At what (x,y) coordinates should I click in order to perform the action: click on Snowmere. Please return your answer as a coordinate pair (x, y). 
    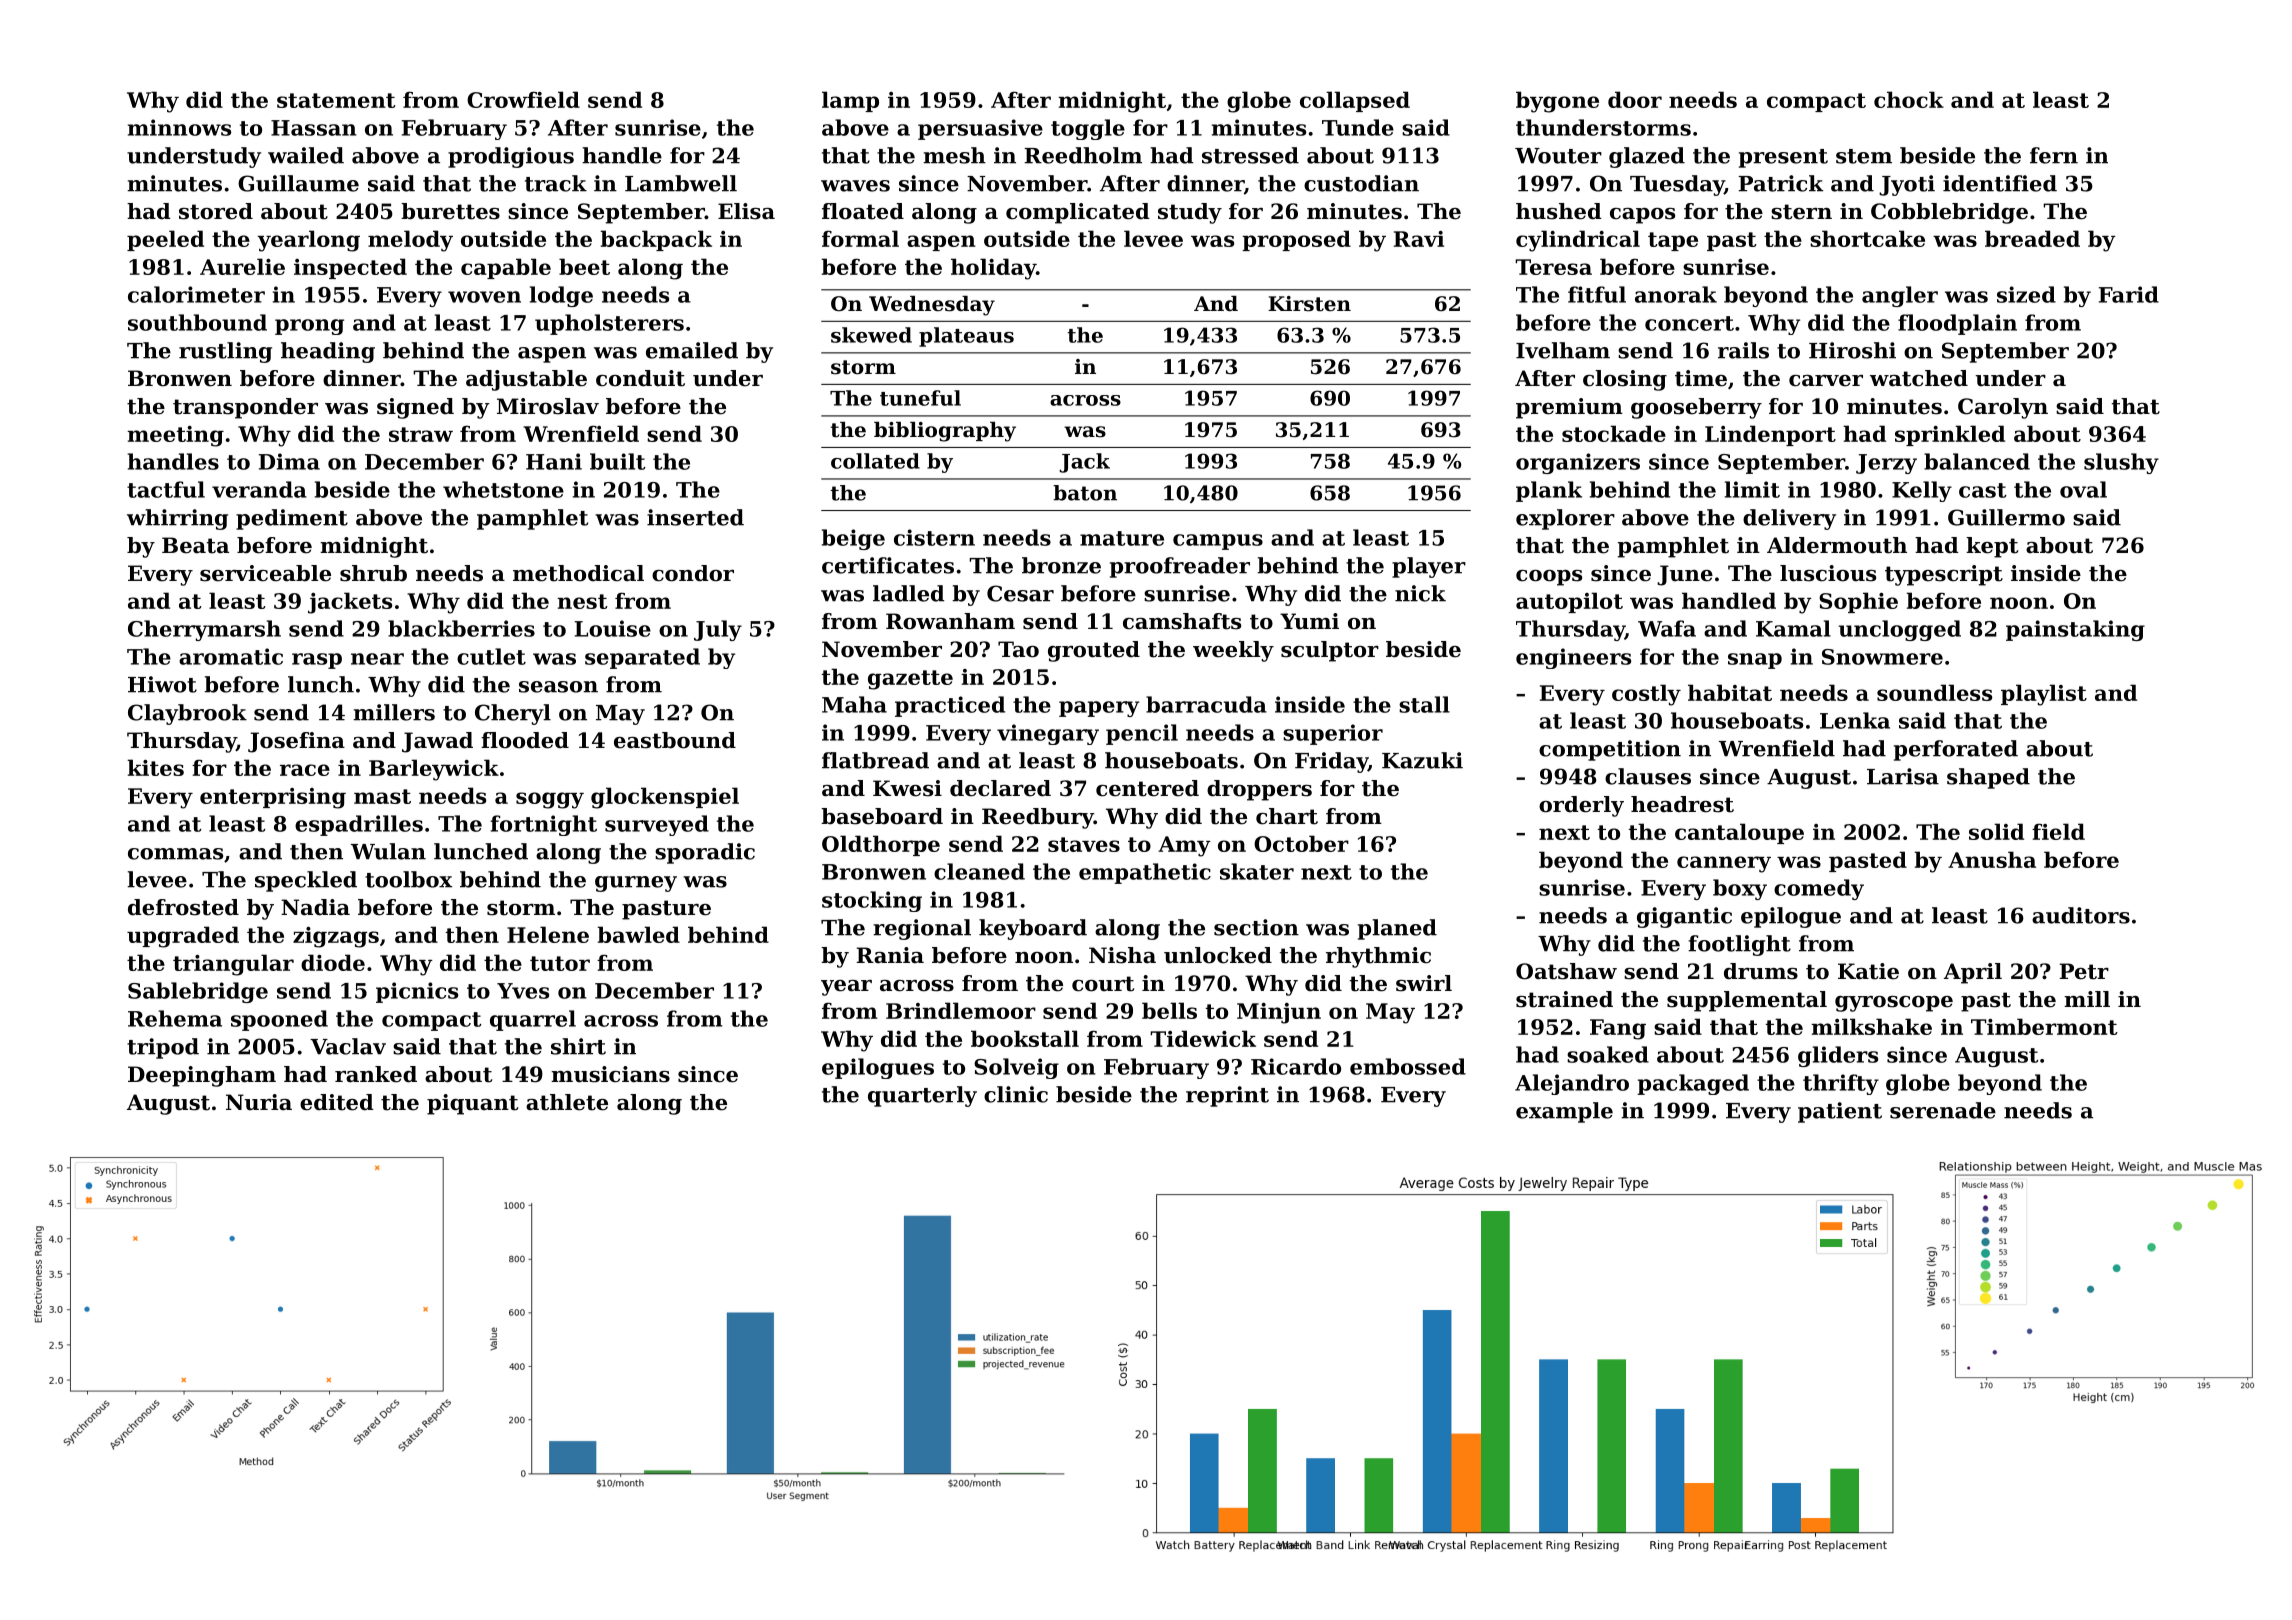
    Looking at the image, I should click on (1882, 657).
